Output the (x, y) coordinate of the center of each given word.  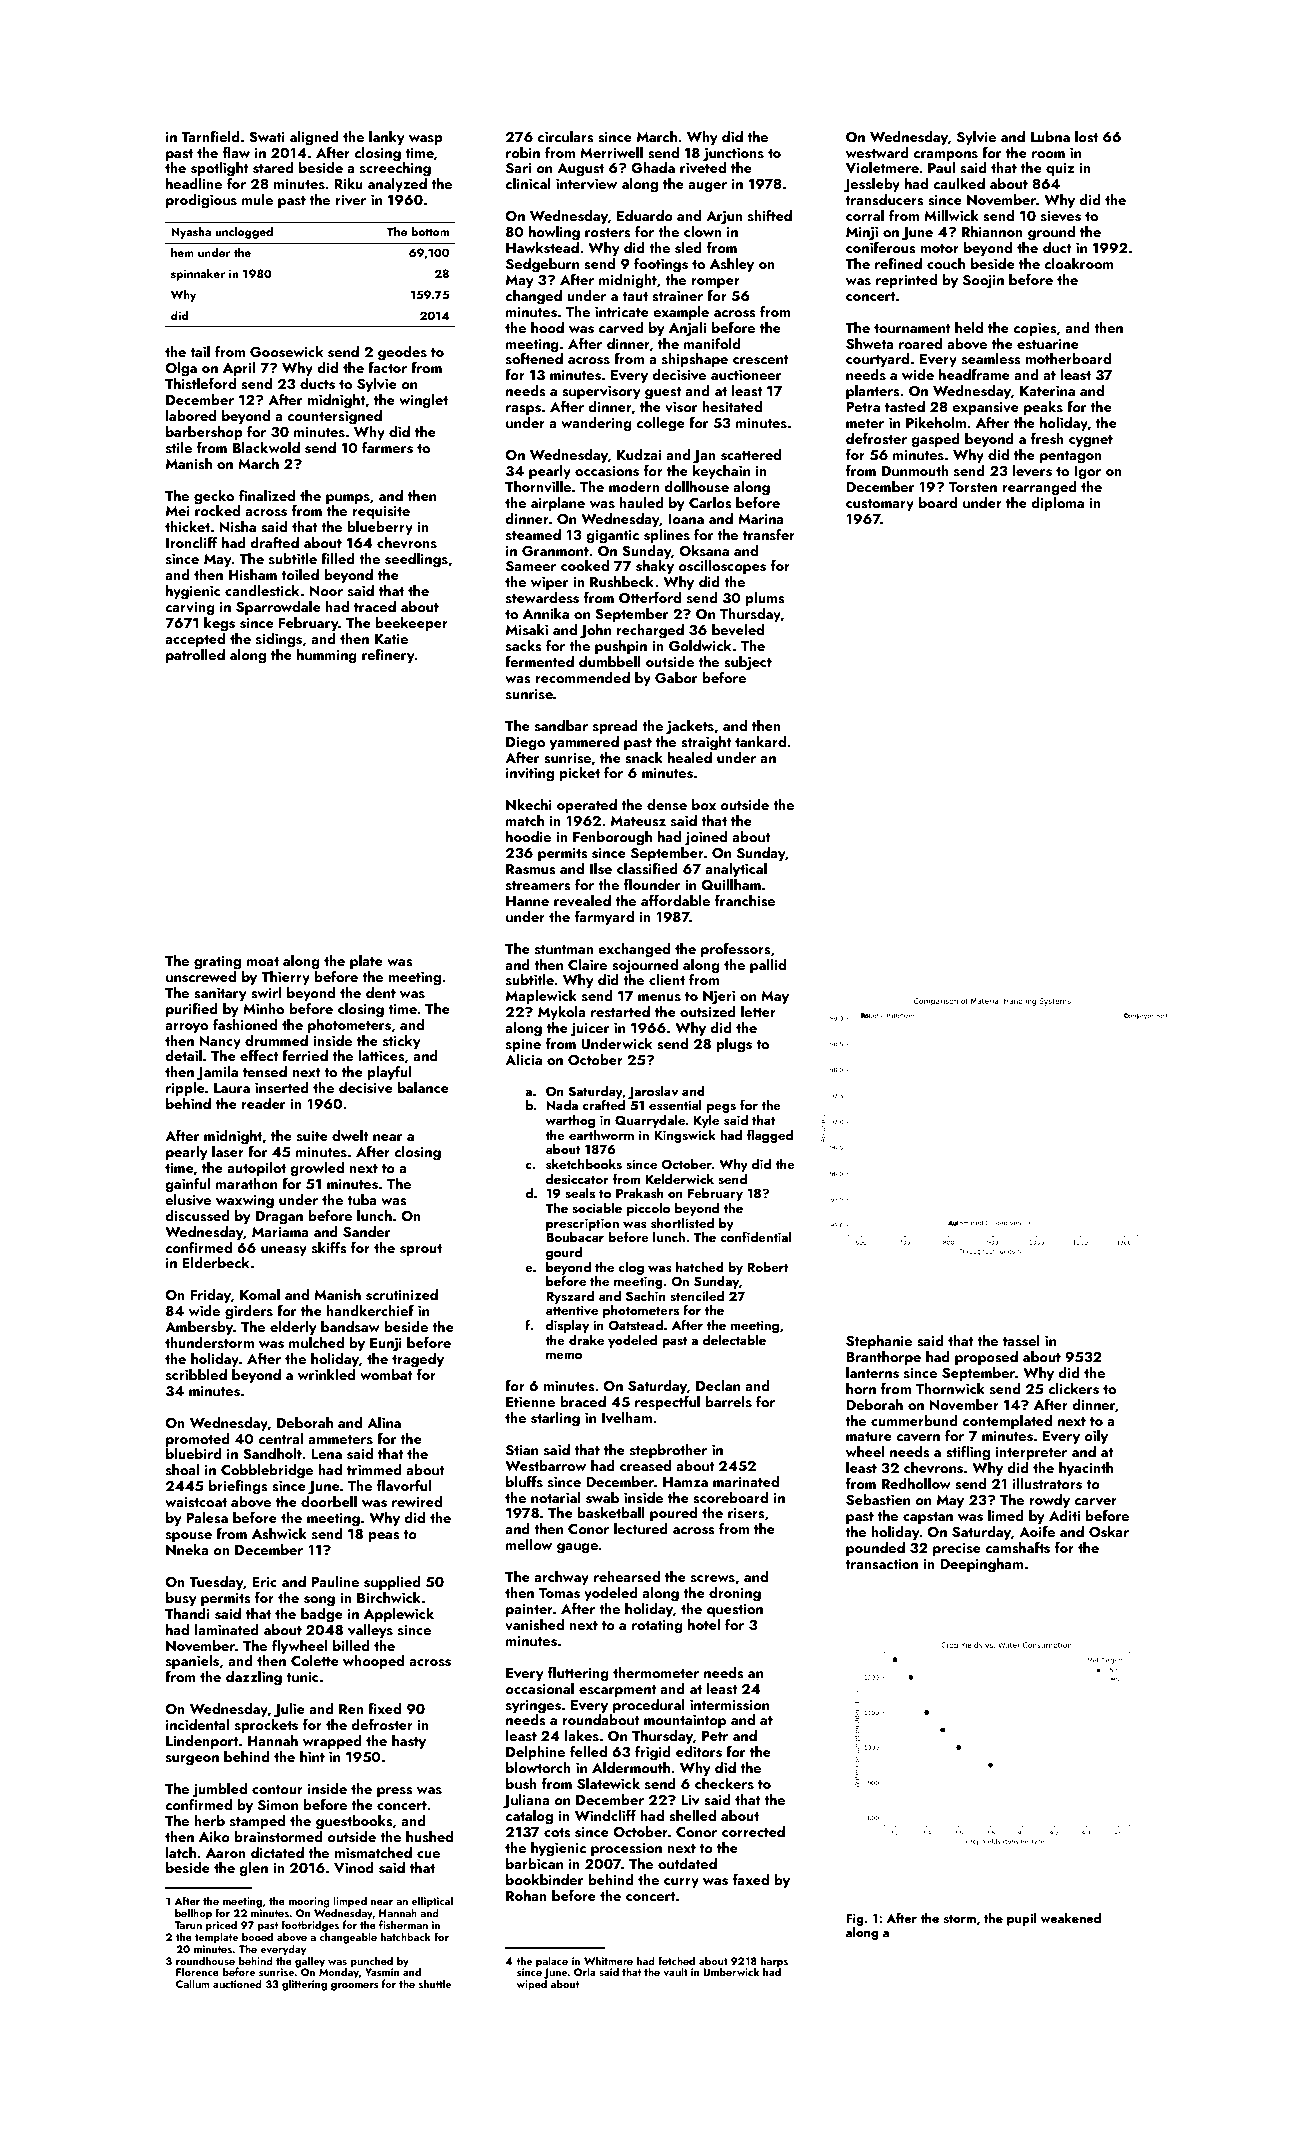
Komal (260, 1294)
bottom (430, 231)
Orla (585, 1971)
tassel (1021, 1341)
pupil (1021, 1919)
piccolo (648, 1209)
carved (621, 328)
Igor (1087, 473)
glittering (304, 1985)
